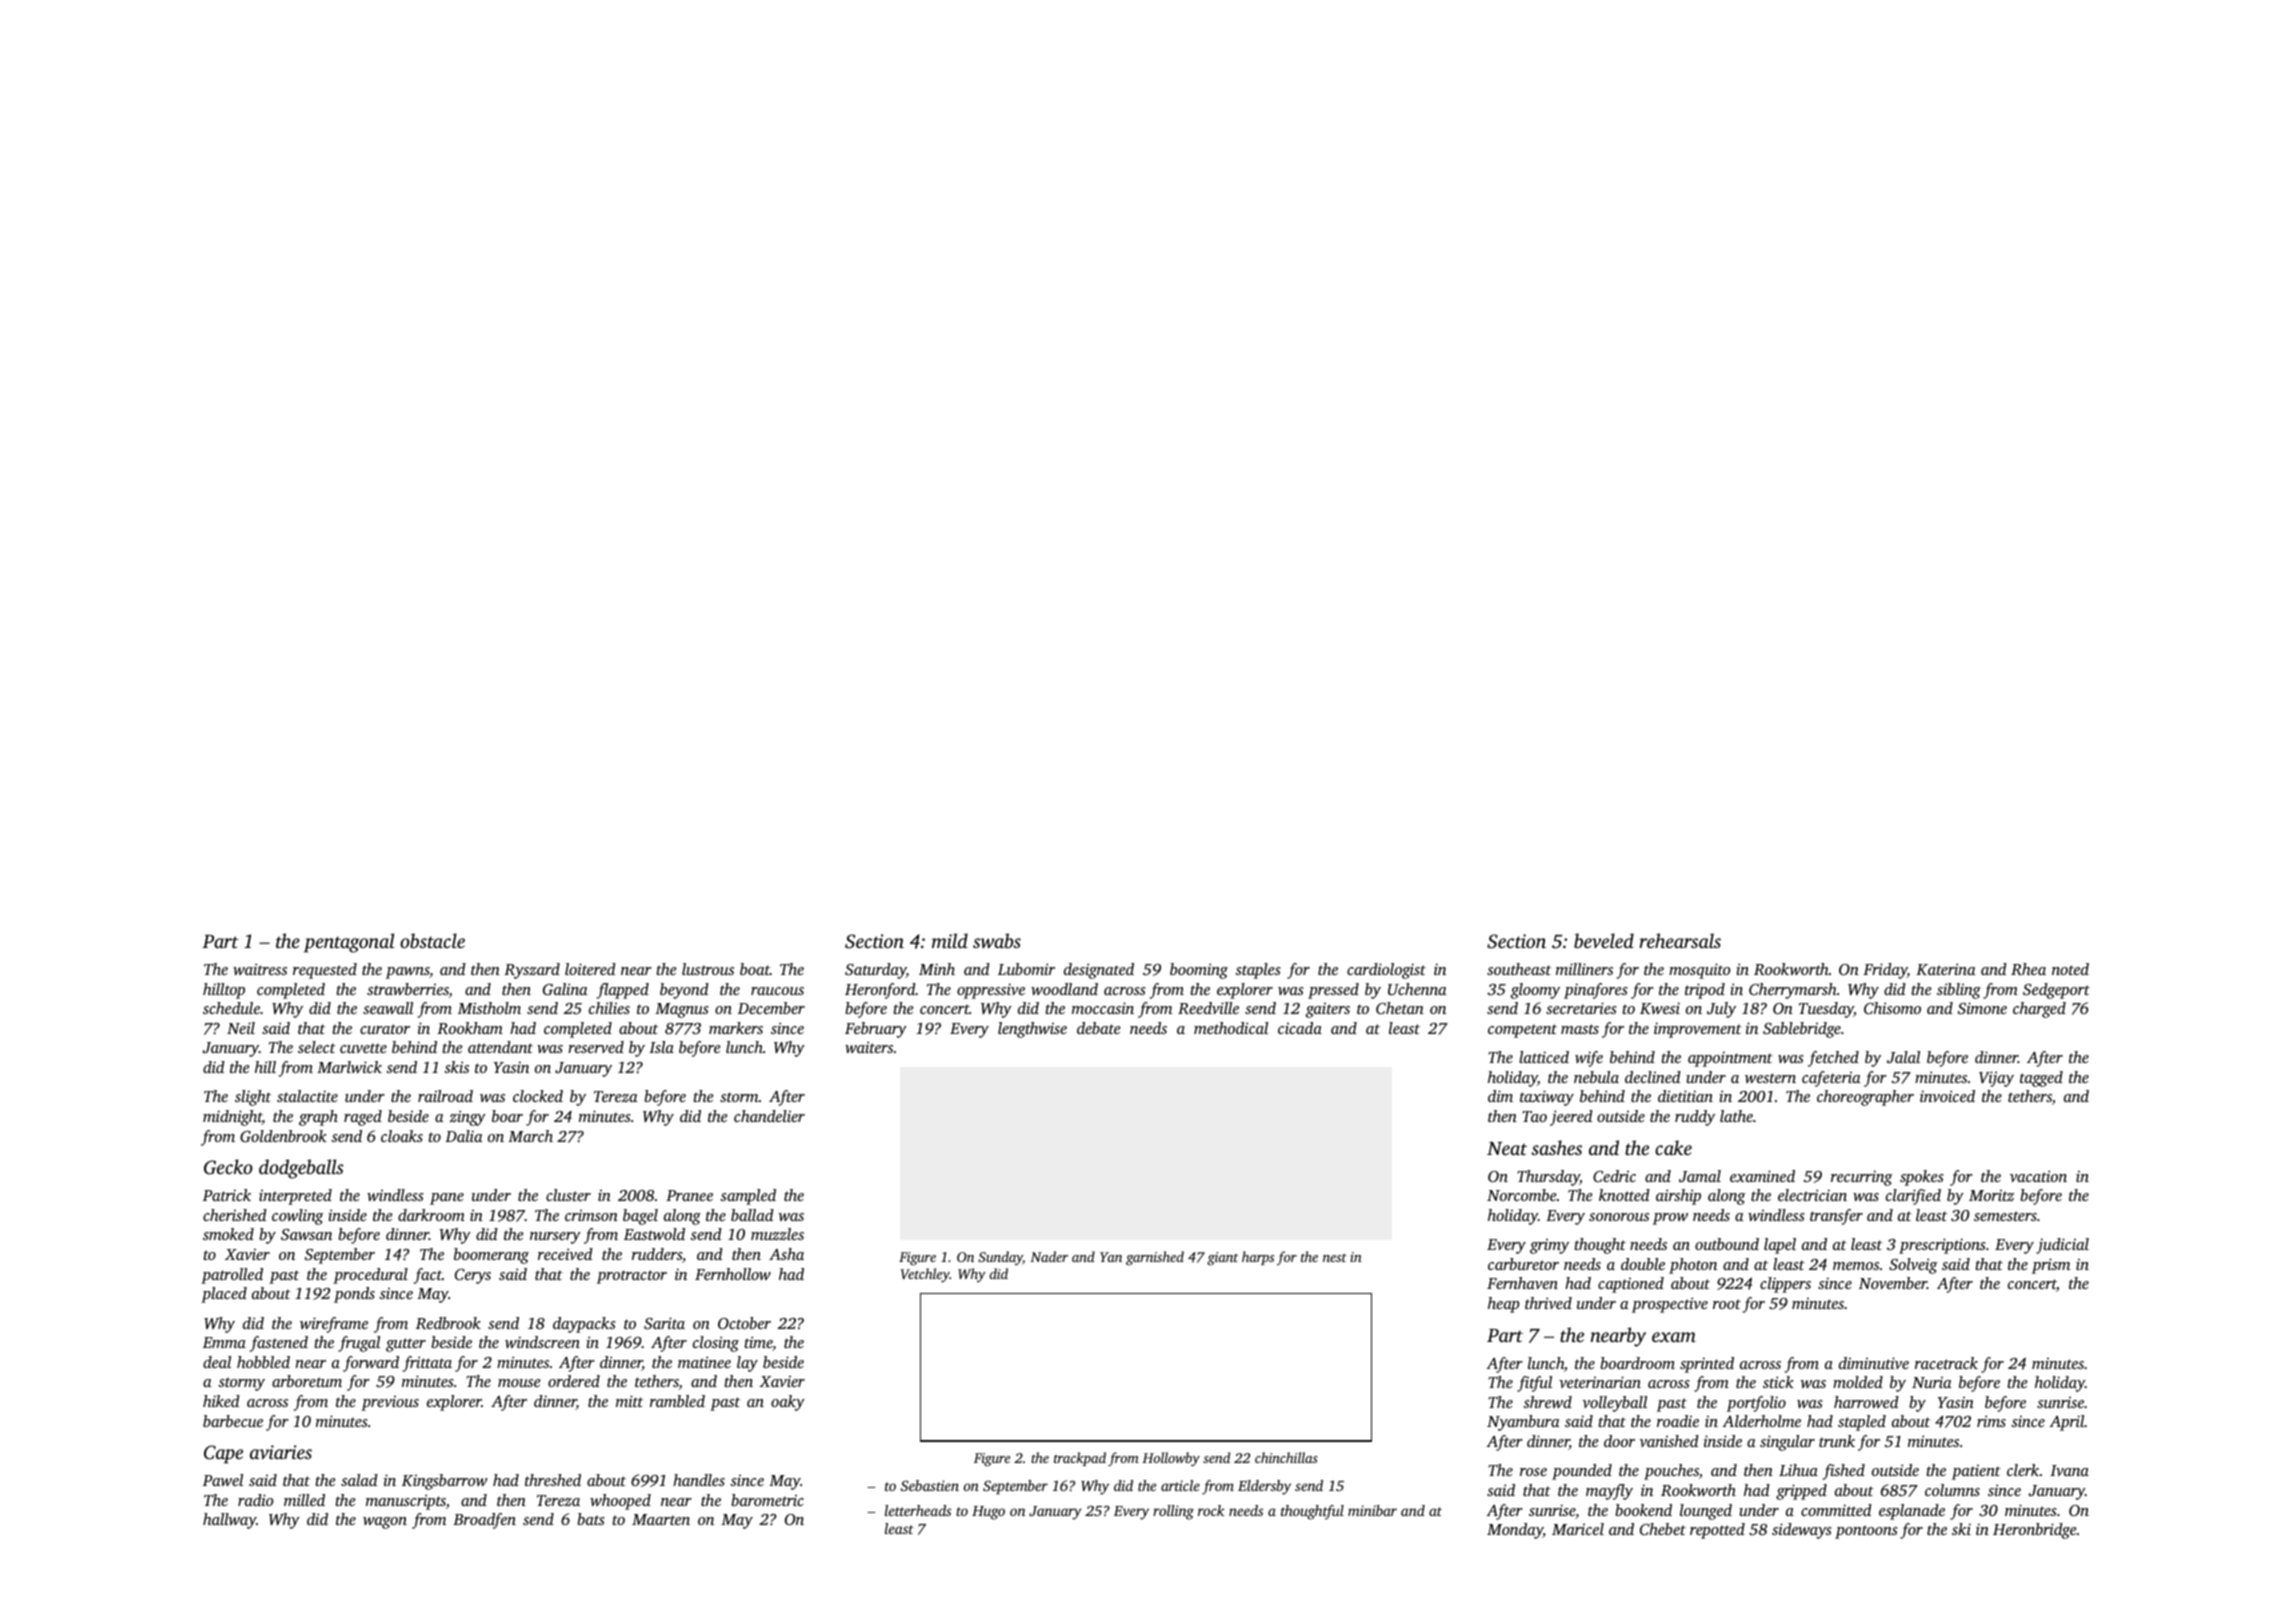 The image size is (2292, 1620). I want to click on Heronbridge, so click(2034, 1531).
